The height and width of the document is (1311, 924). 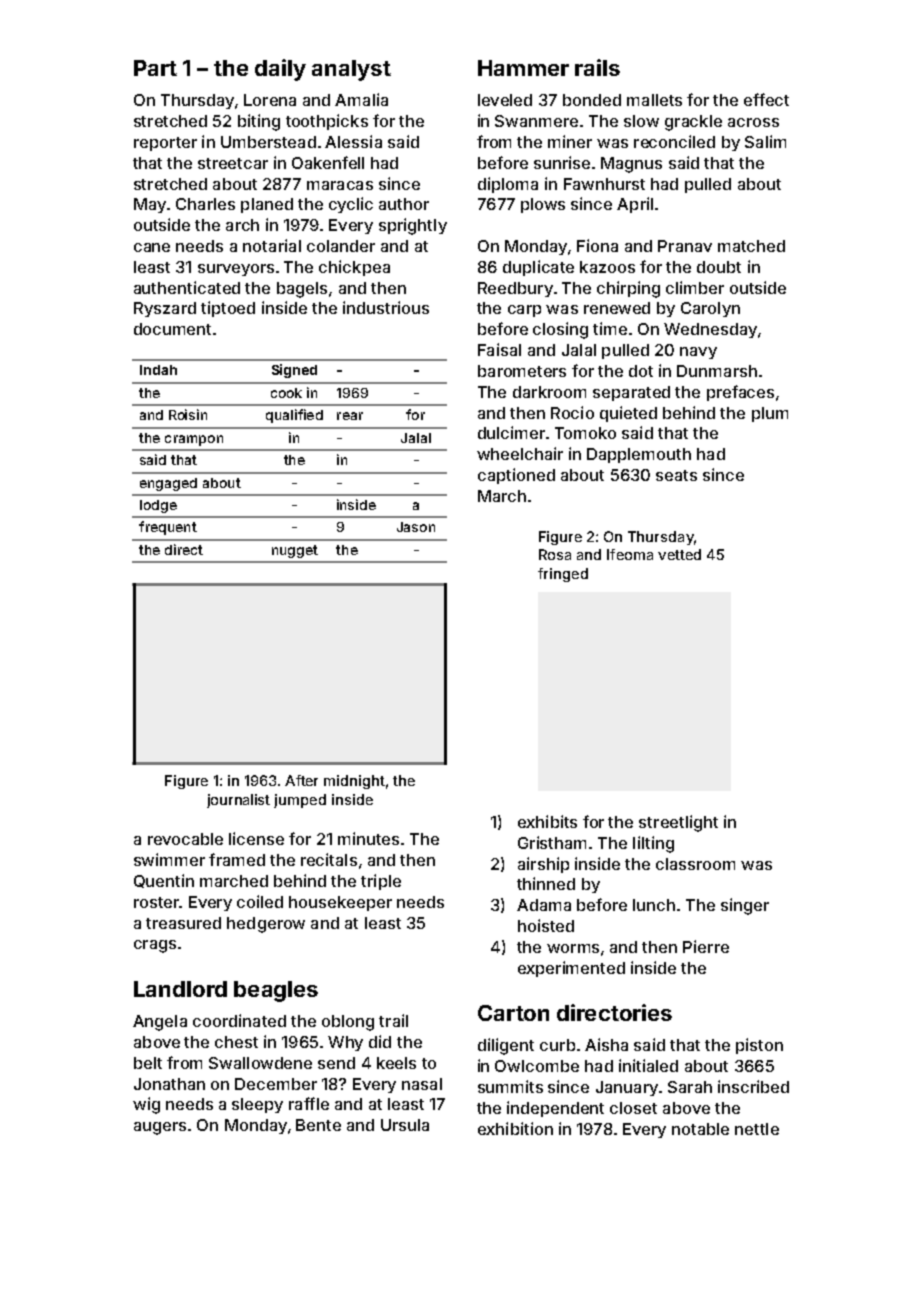 What do you see at coordinates (160, 1128) in the document?
I see `augers` at bounding box center [160, 1128].
